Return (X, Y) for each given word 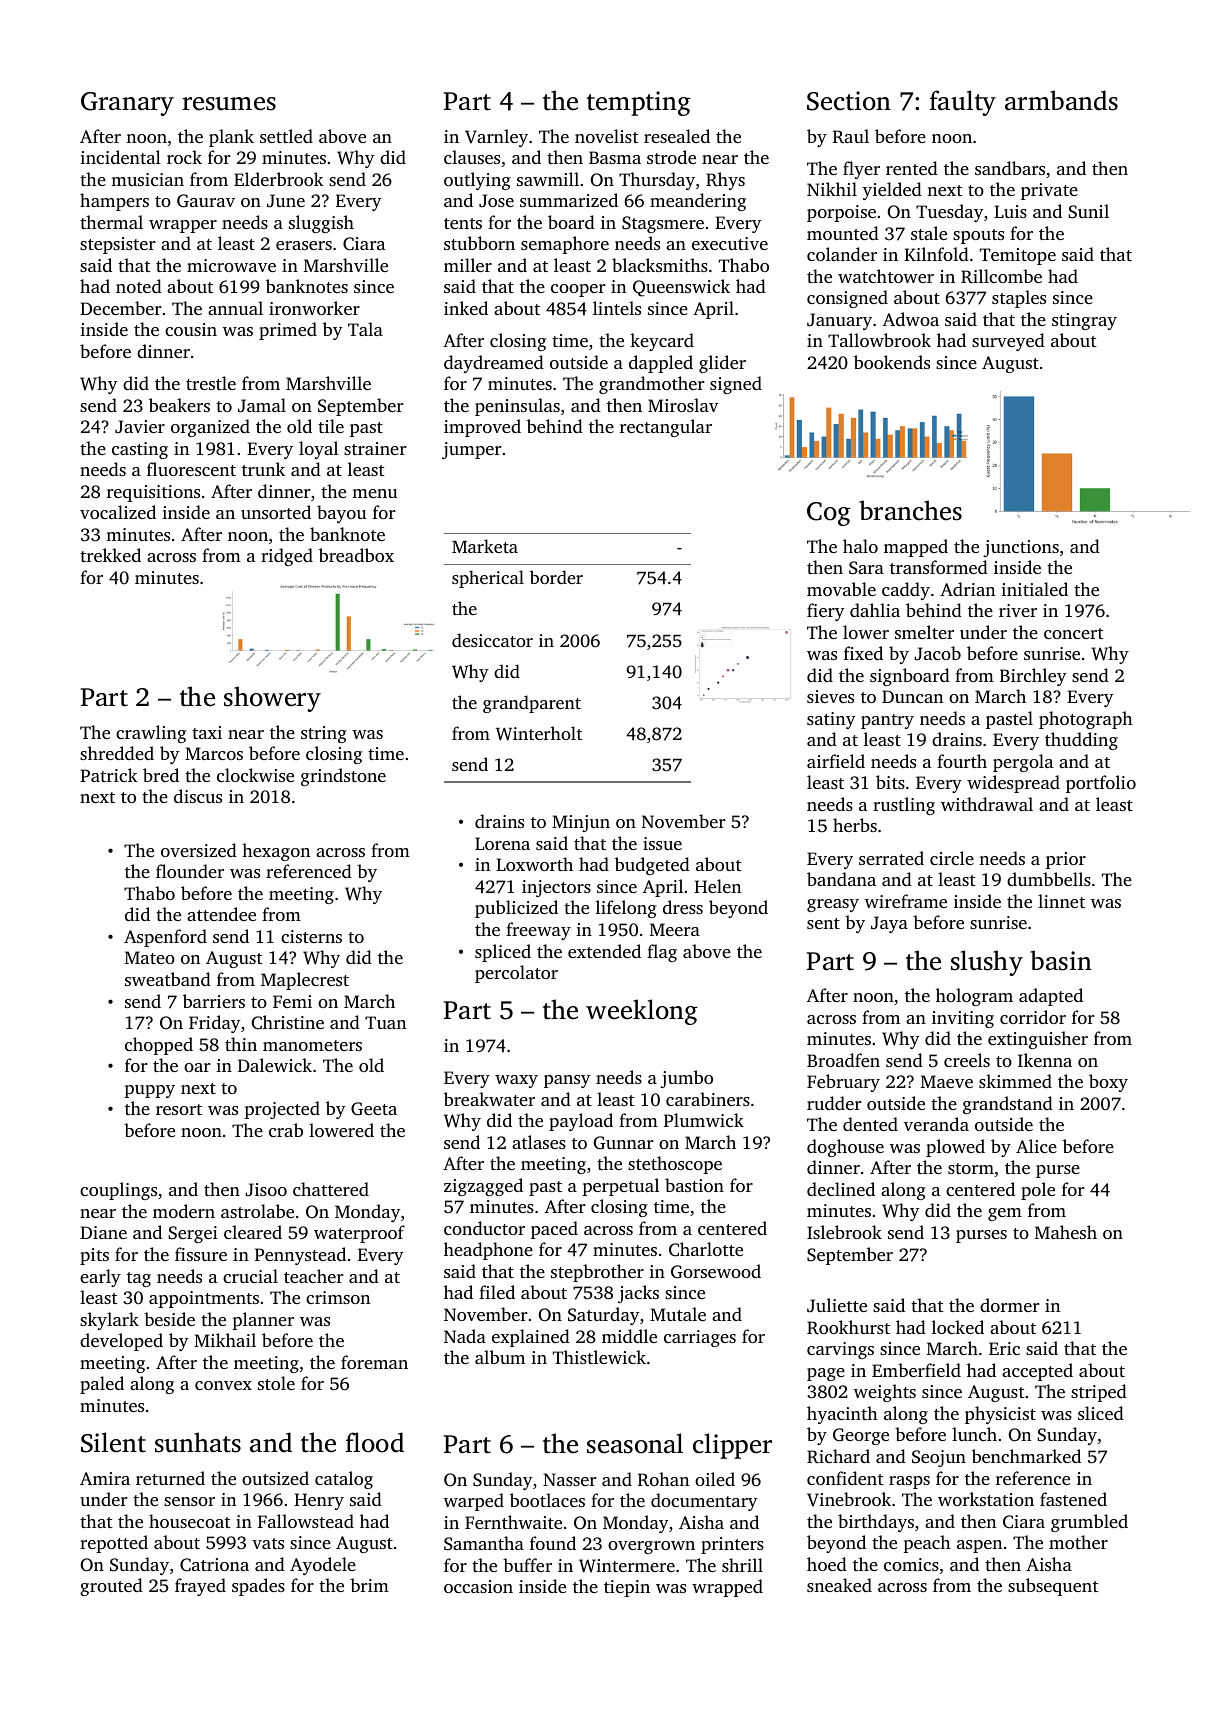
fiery (825, 612)
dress (683, 907)
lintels (617, 308)
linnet (1061, 901)
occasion (478, 1586)
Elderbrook (279, 179)
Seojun (939, 1458)
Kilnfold (936, 254)
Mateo (150, 957)
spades (258, 1587)
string (324, 734)
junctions (1021, 548)
